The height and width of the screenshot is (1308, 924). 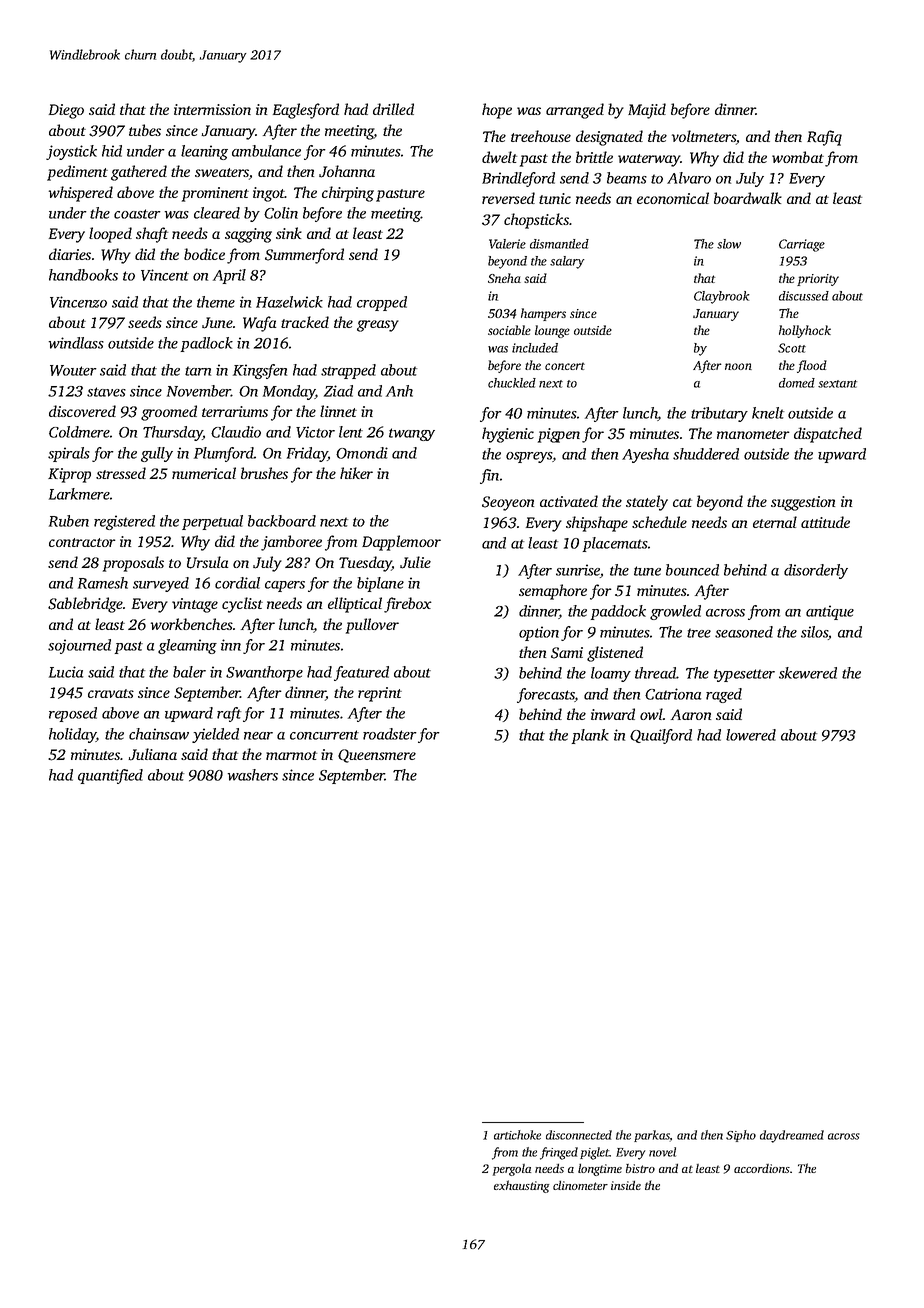 I want to click on exhausting, so click(x=521, y=1186).
